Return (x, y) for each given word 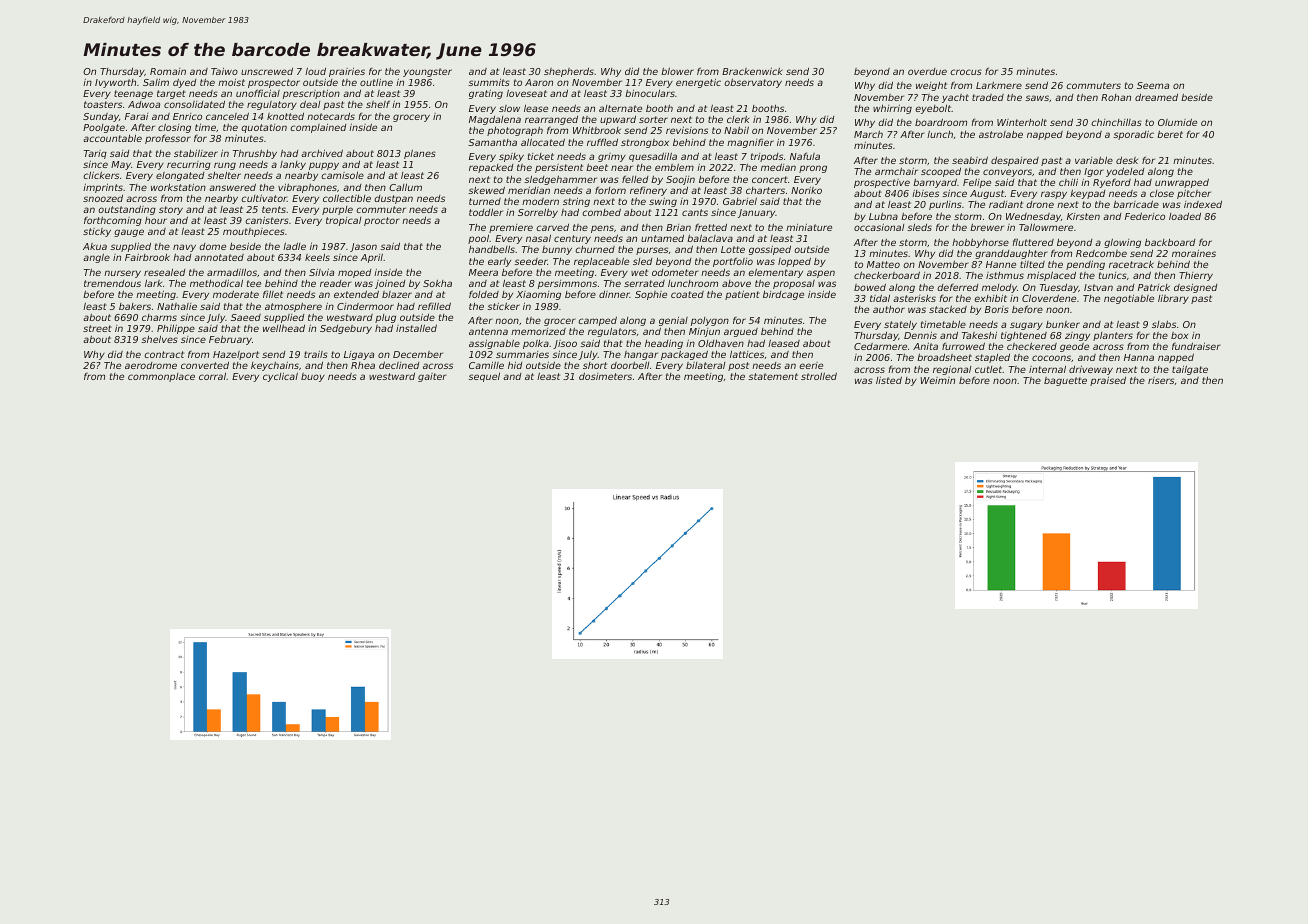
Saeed (246, 317)
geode (1074, 347)
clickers (101, 175)
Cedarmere (880, 346)
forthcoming (113, 221)
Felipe (977, 183)
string (576, 202)
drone (1040, 204)
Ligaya (359, 355)
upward (618, 120)
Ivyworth (115, 83)
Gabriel (740, 201)
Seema (1153, 85)
